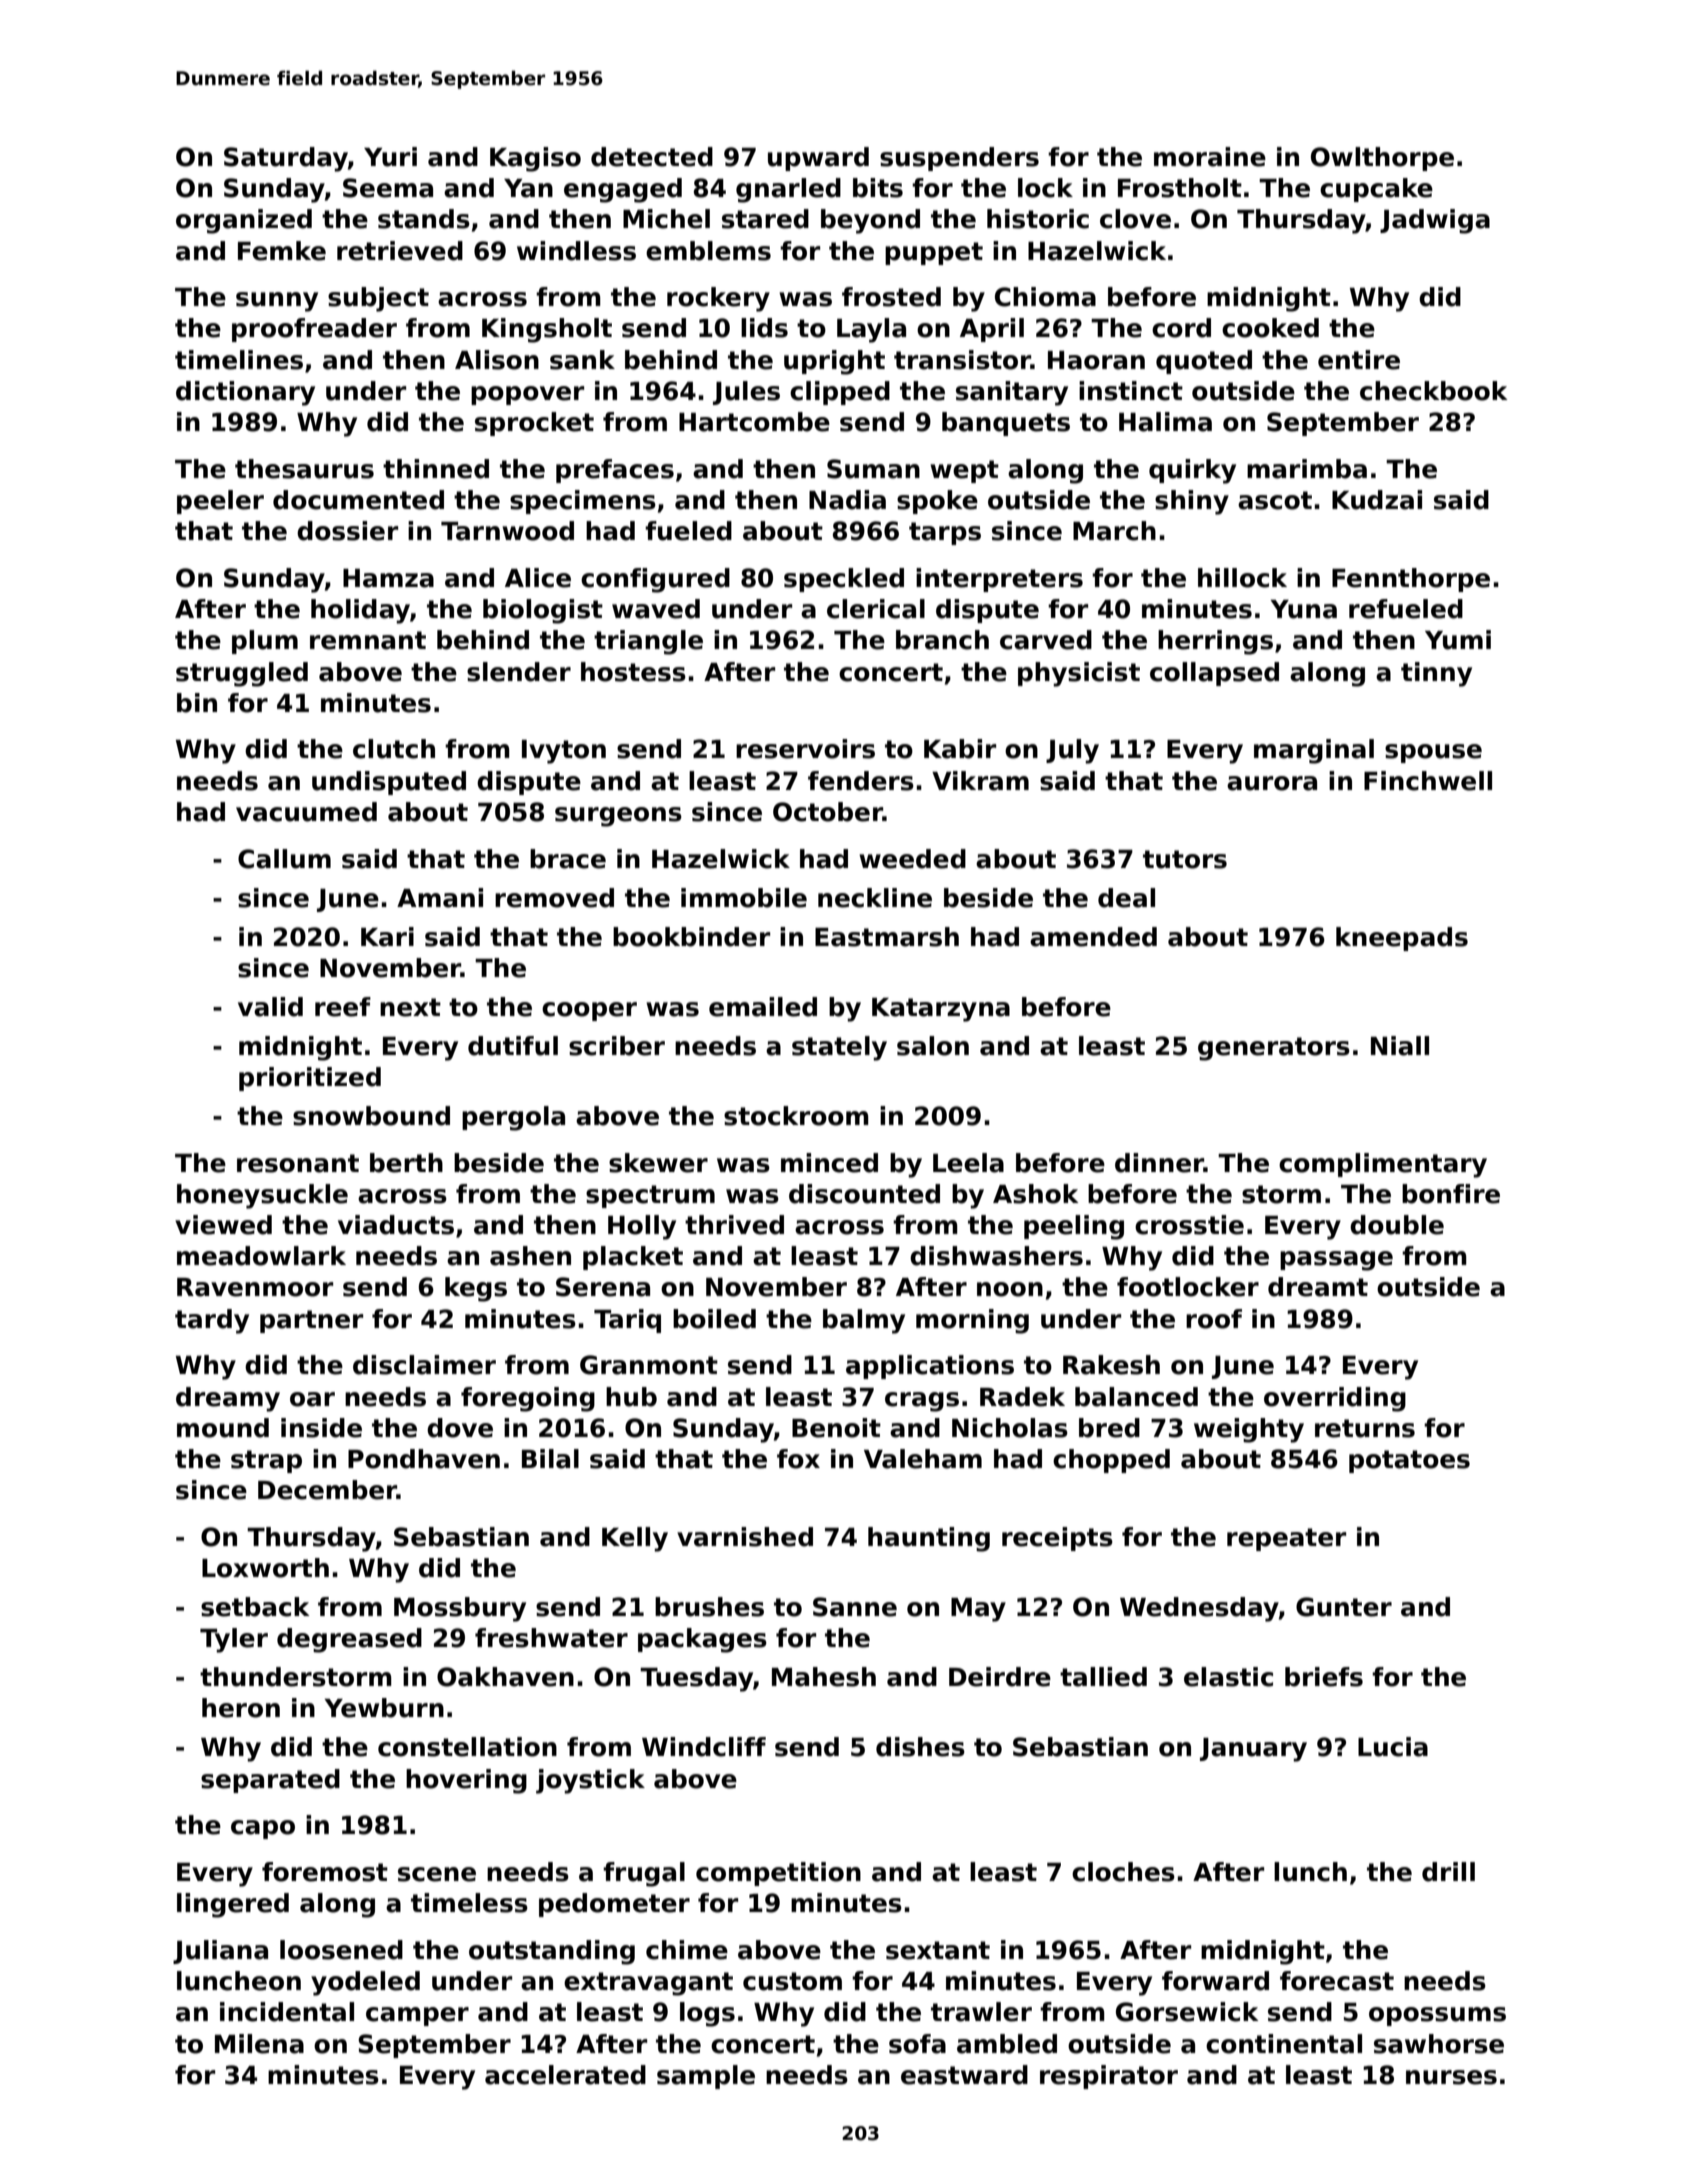 Image resolution: width=1683 pixels, height=2178 pixels. I want to click on sanitary, so click(1012, 393).
